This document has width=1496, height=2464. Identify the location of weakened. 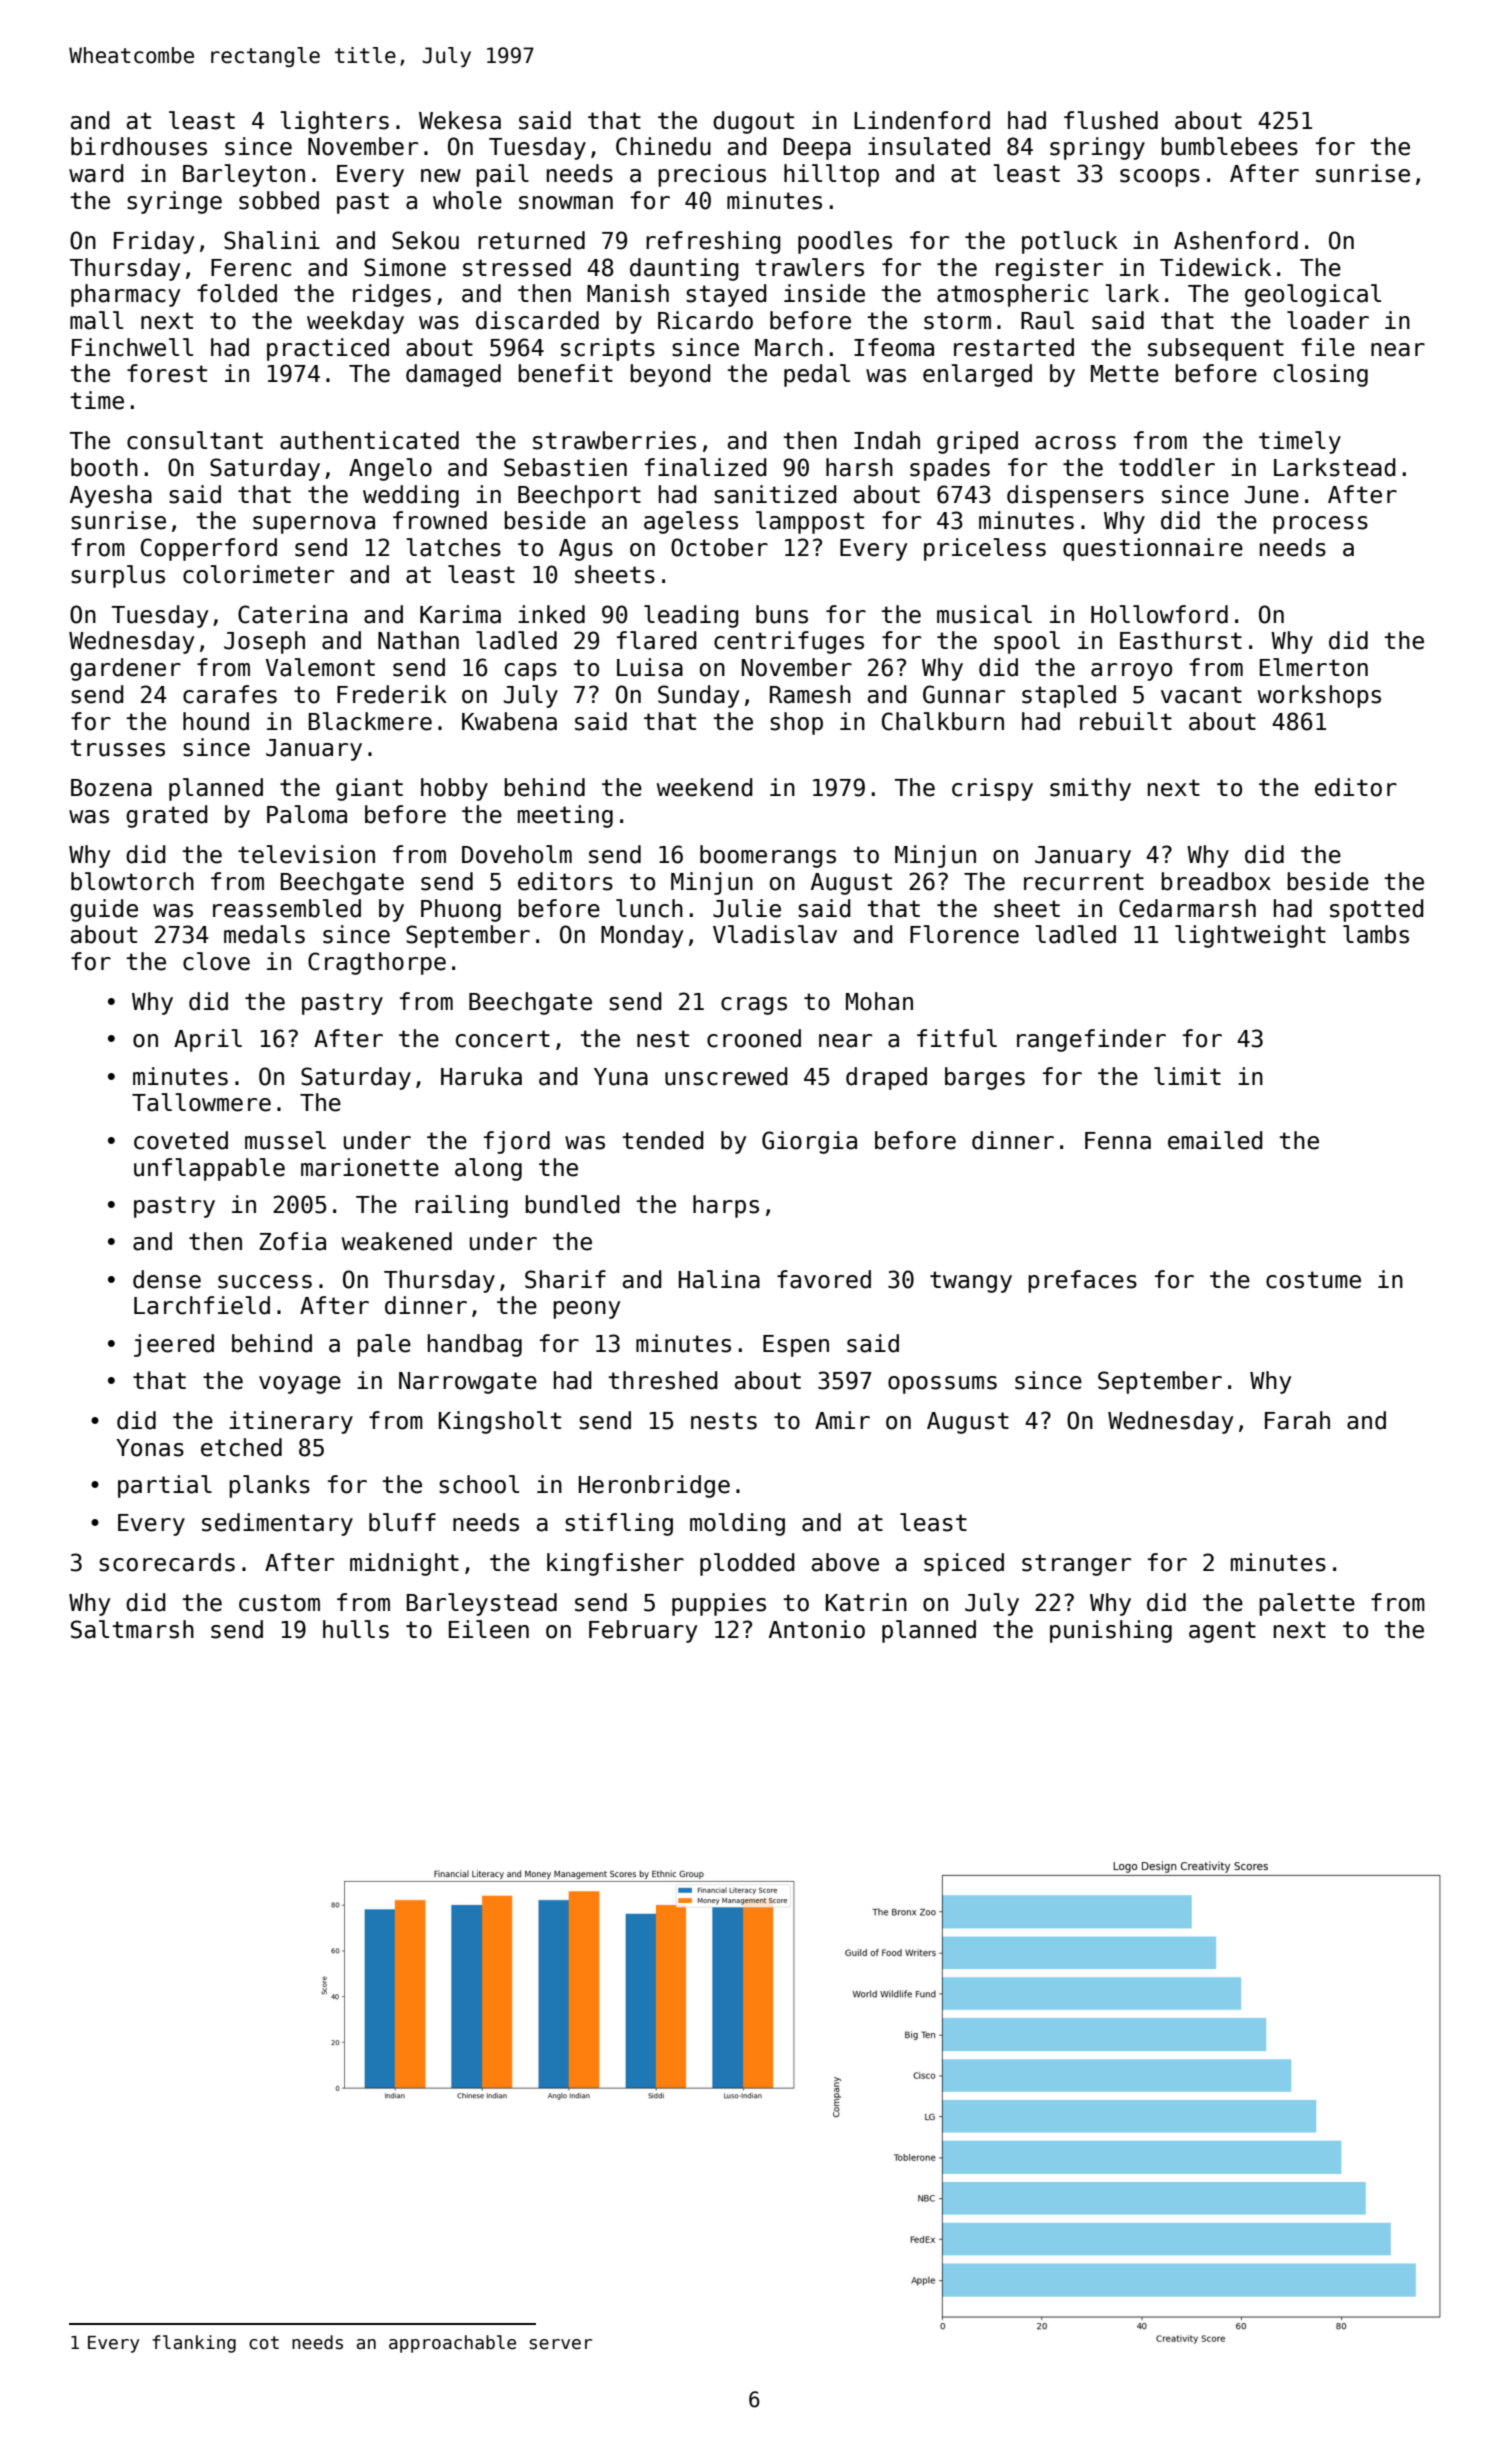
(397, 1241).
